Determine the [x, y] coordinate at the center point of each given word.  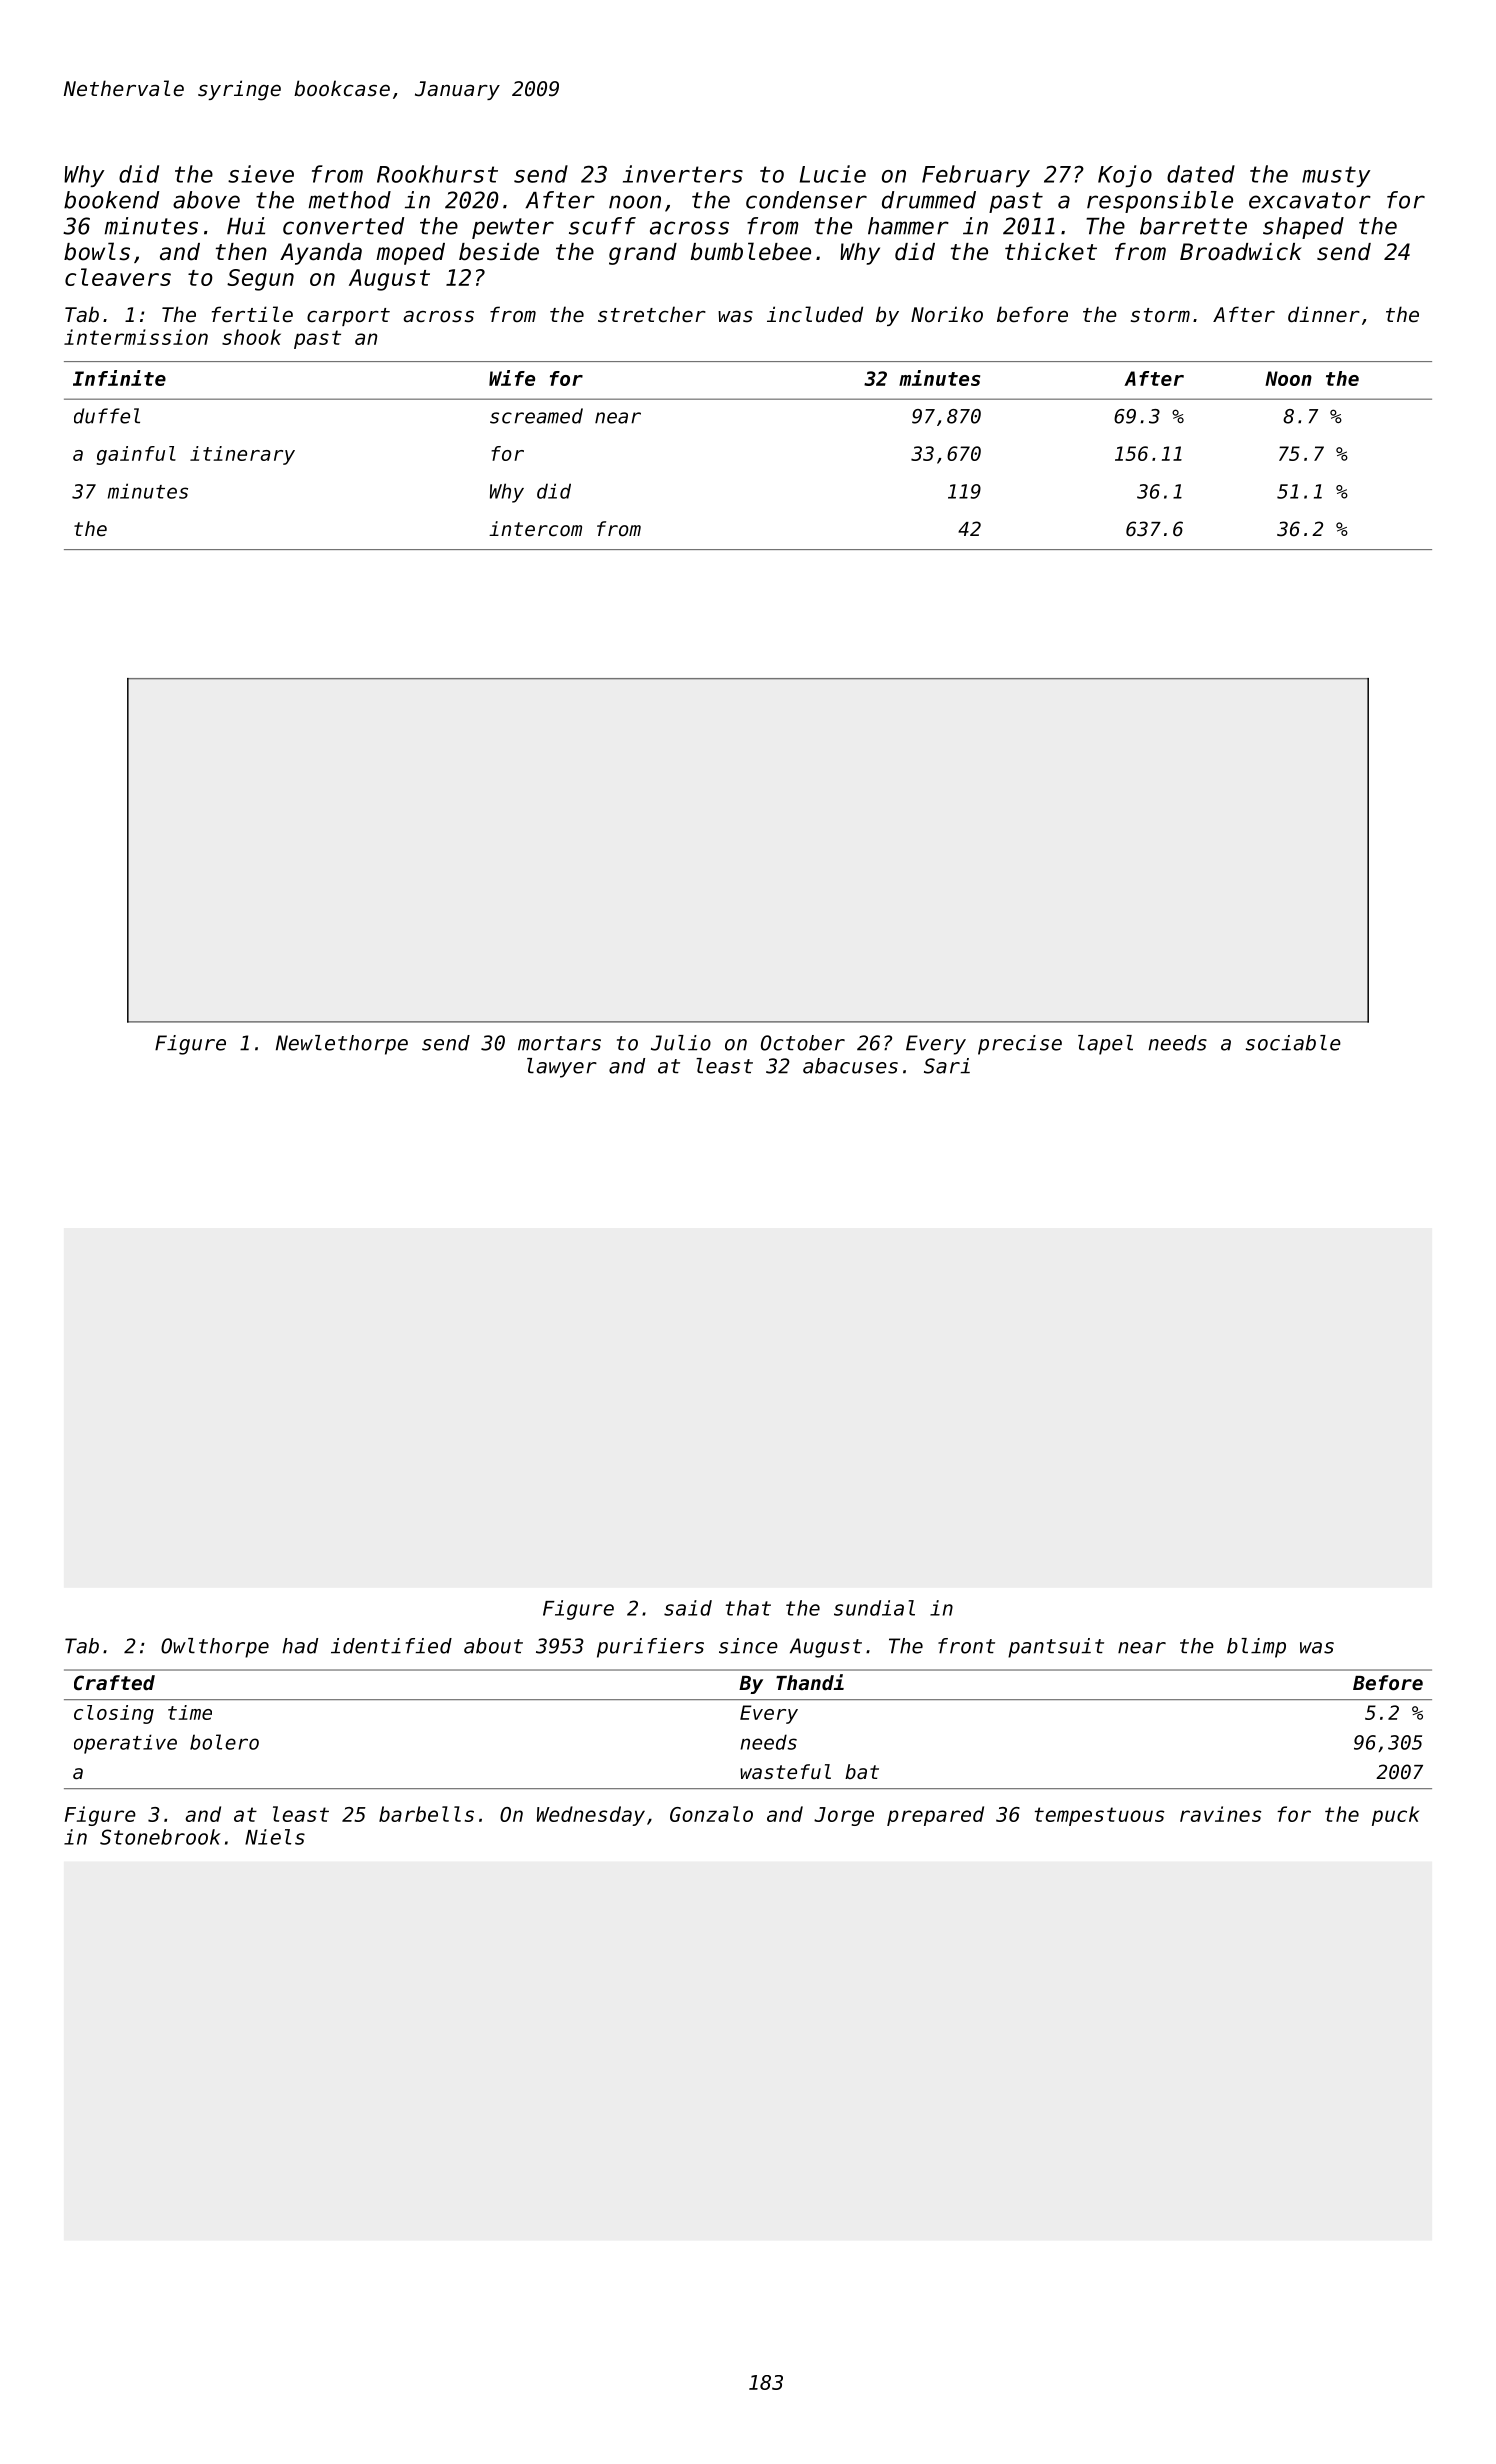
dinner [1324, 314]
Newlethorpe [342, 1045]
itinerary [242, 455]
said [688, 1608]
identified [391, 1646]
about [493, 1646]
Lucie [833, 174]
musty [1336, 176]
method [349, 200]
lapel [1105, 1045]
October [803, 1043]
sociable [1293, 1043]
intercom [535, 529]
